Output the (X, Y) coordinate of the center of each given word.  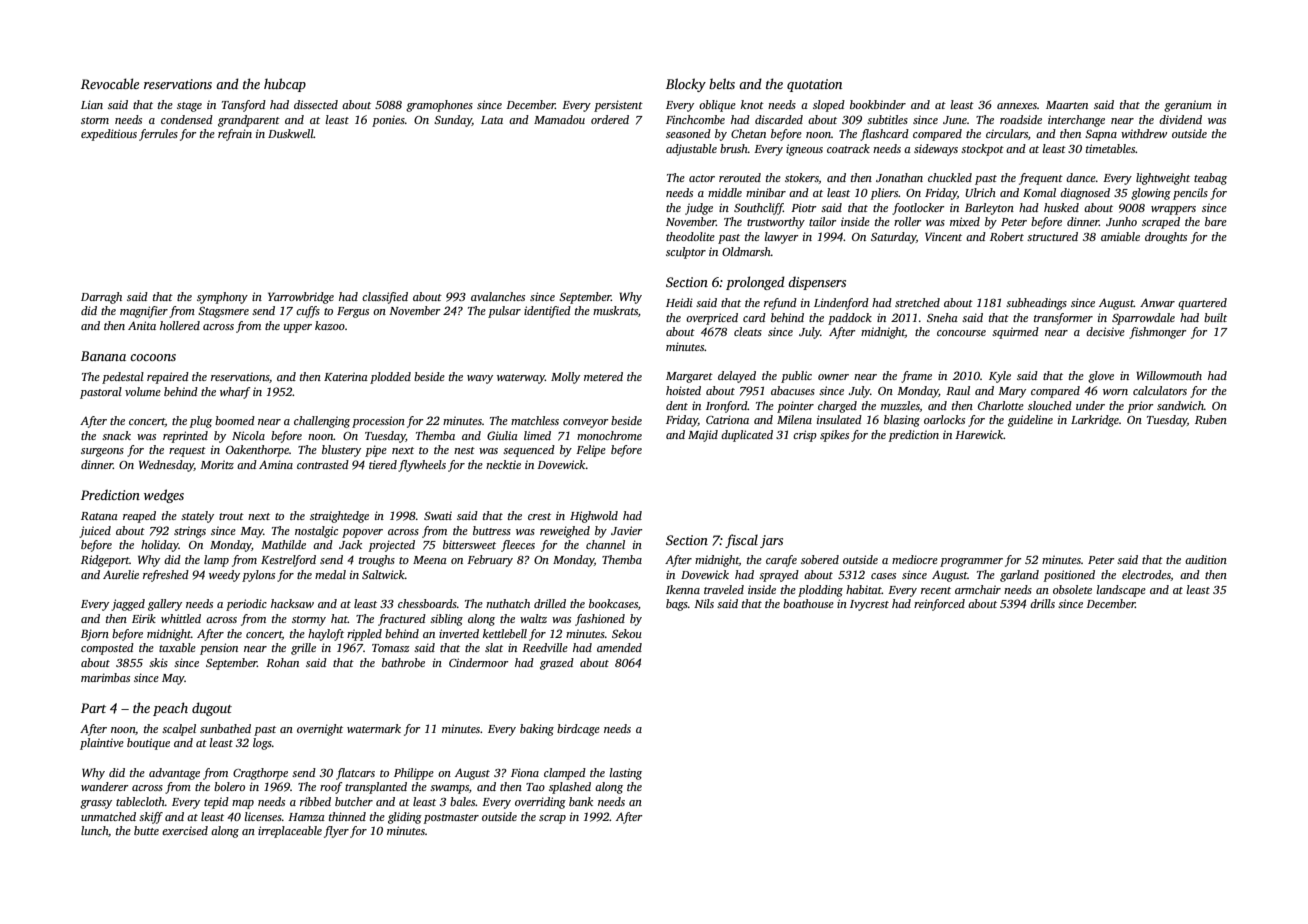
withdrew (1144, 133)
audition (1206, 559)
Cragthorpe (260, 774)
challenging (322, 422)
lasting (626, 774)
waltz (533, 618)
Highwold (594, 517)
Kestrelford (288, 561)
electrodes (1146, 575)
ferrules (158, 135)
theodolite (690, 236)
